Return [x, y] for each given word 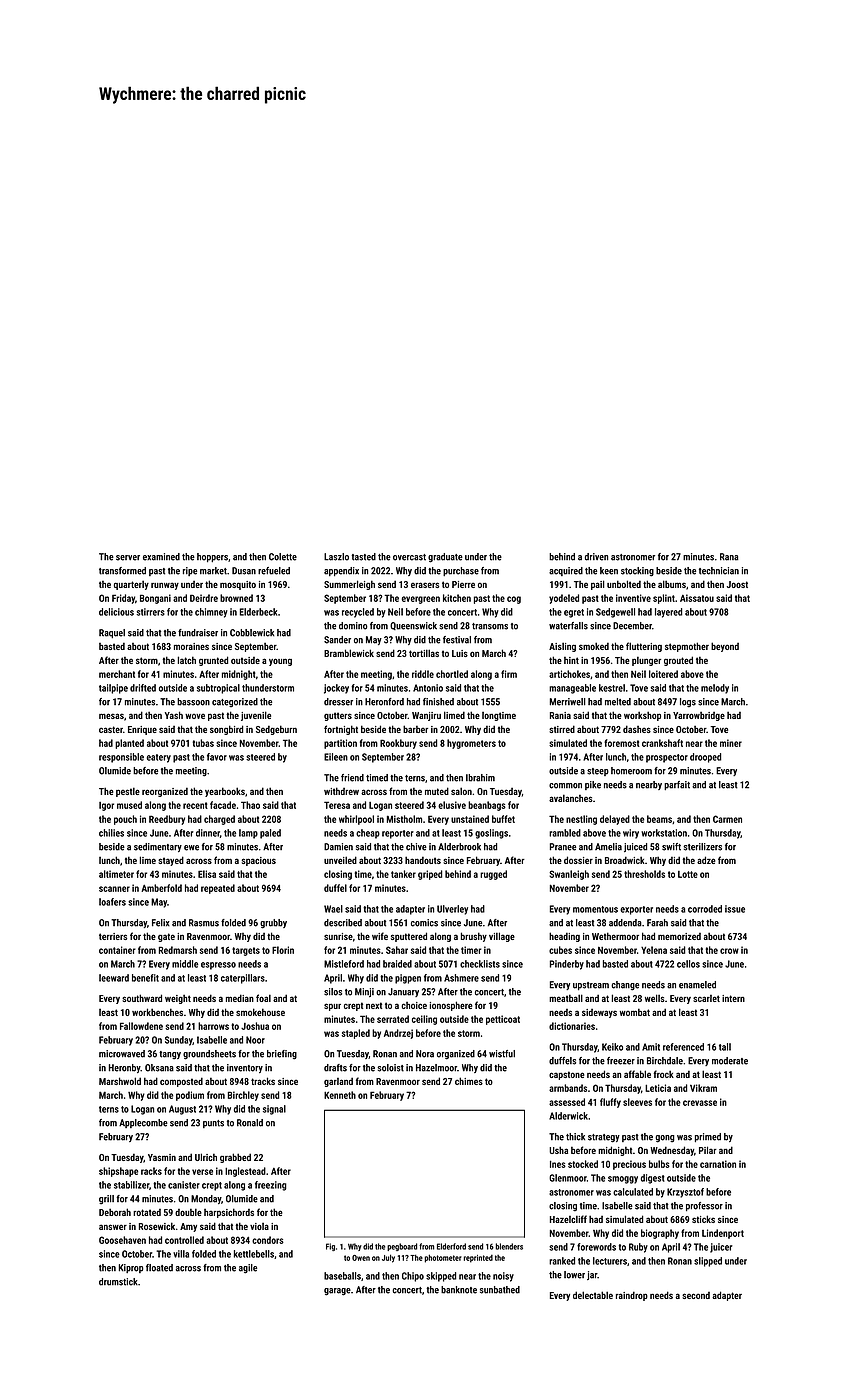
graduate [445, 558]
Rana [729, 557]
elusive [452, 805]
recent [195, 805]
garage [337, 1292]
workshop [642, 716]
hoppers [212, 557]
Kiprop [131, 1268]
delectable [593, 1295]
